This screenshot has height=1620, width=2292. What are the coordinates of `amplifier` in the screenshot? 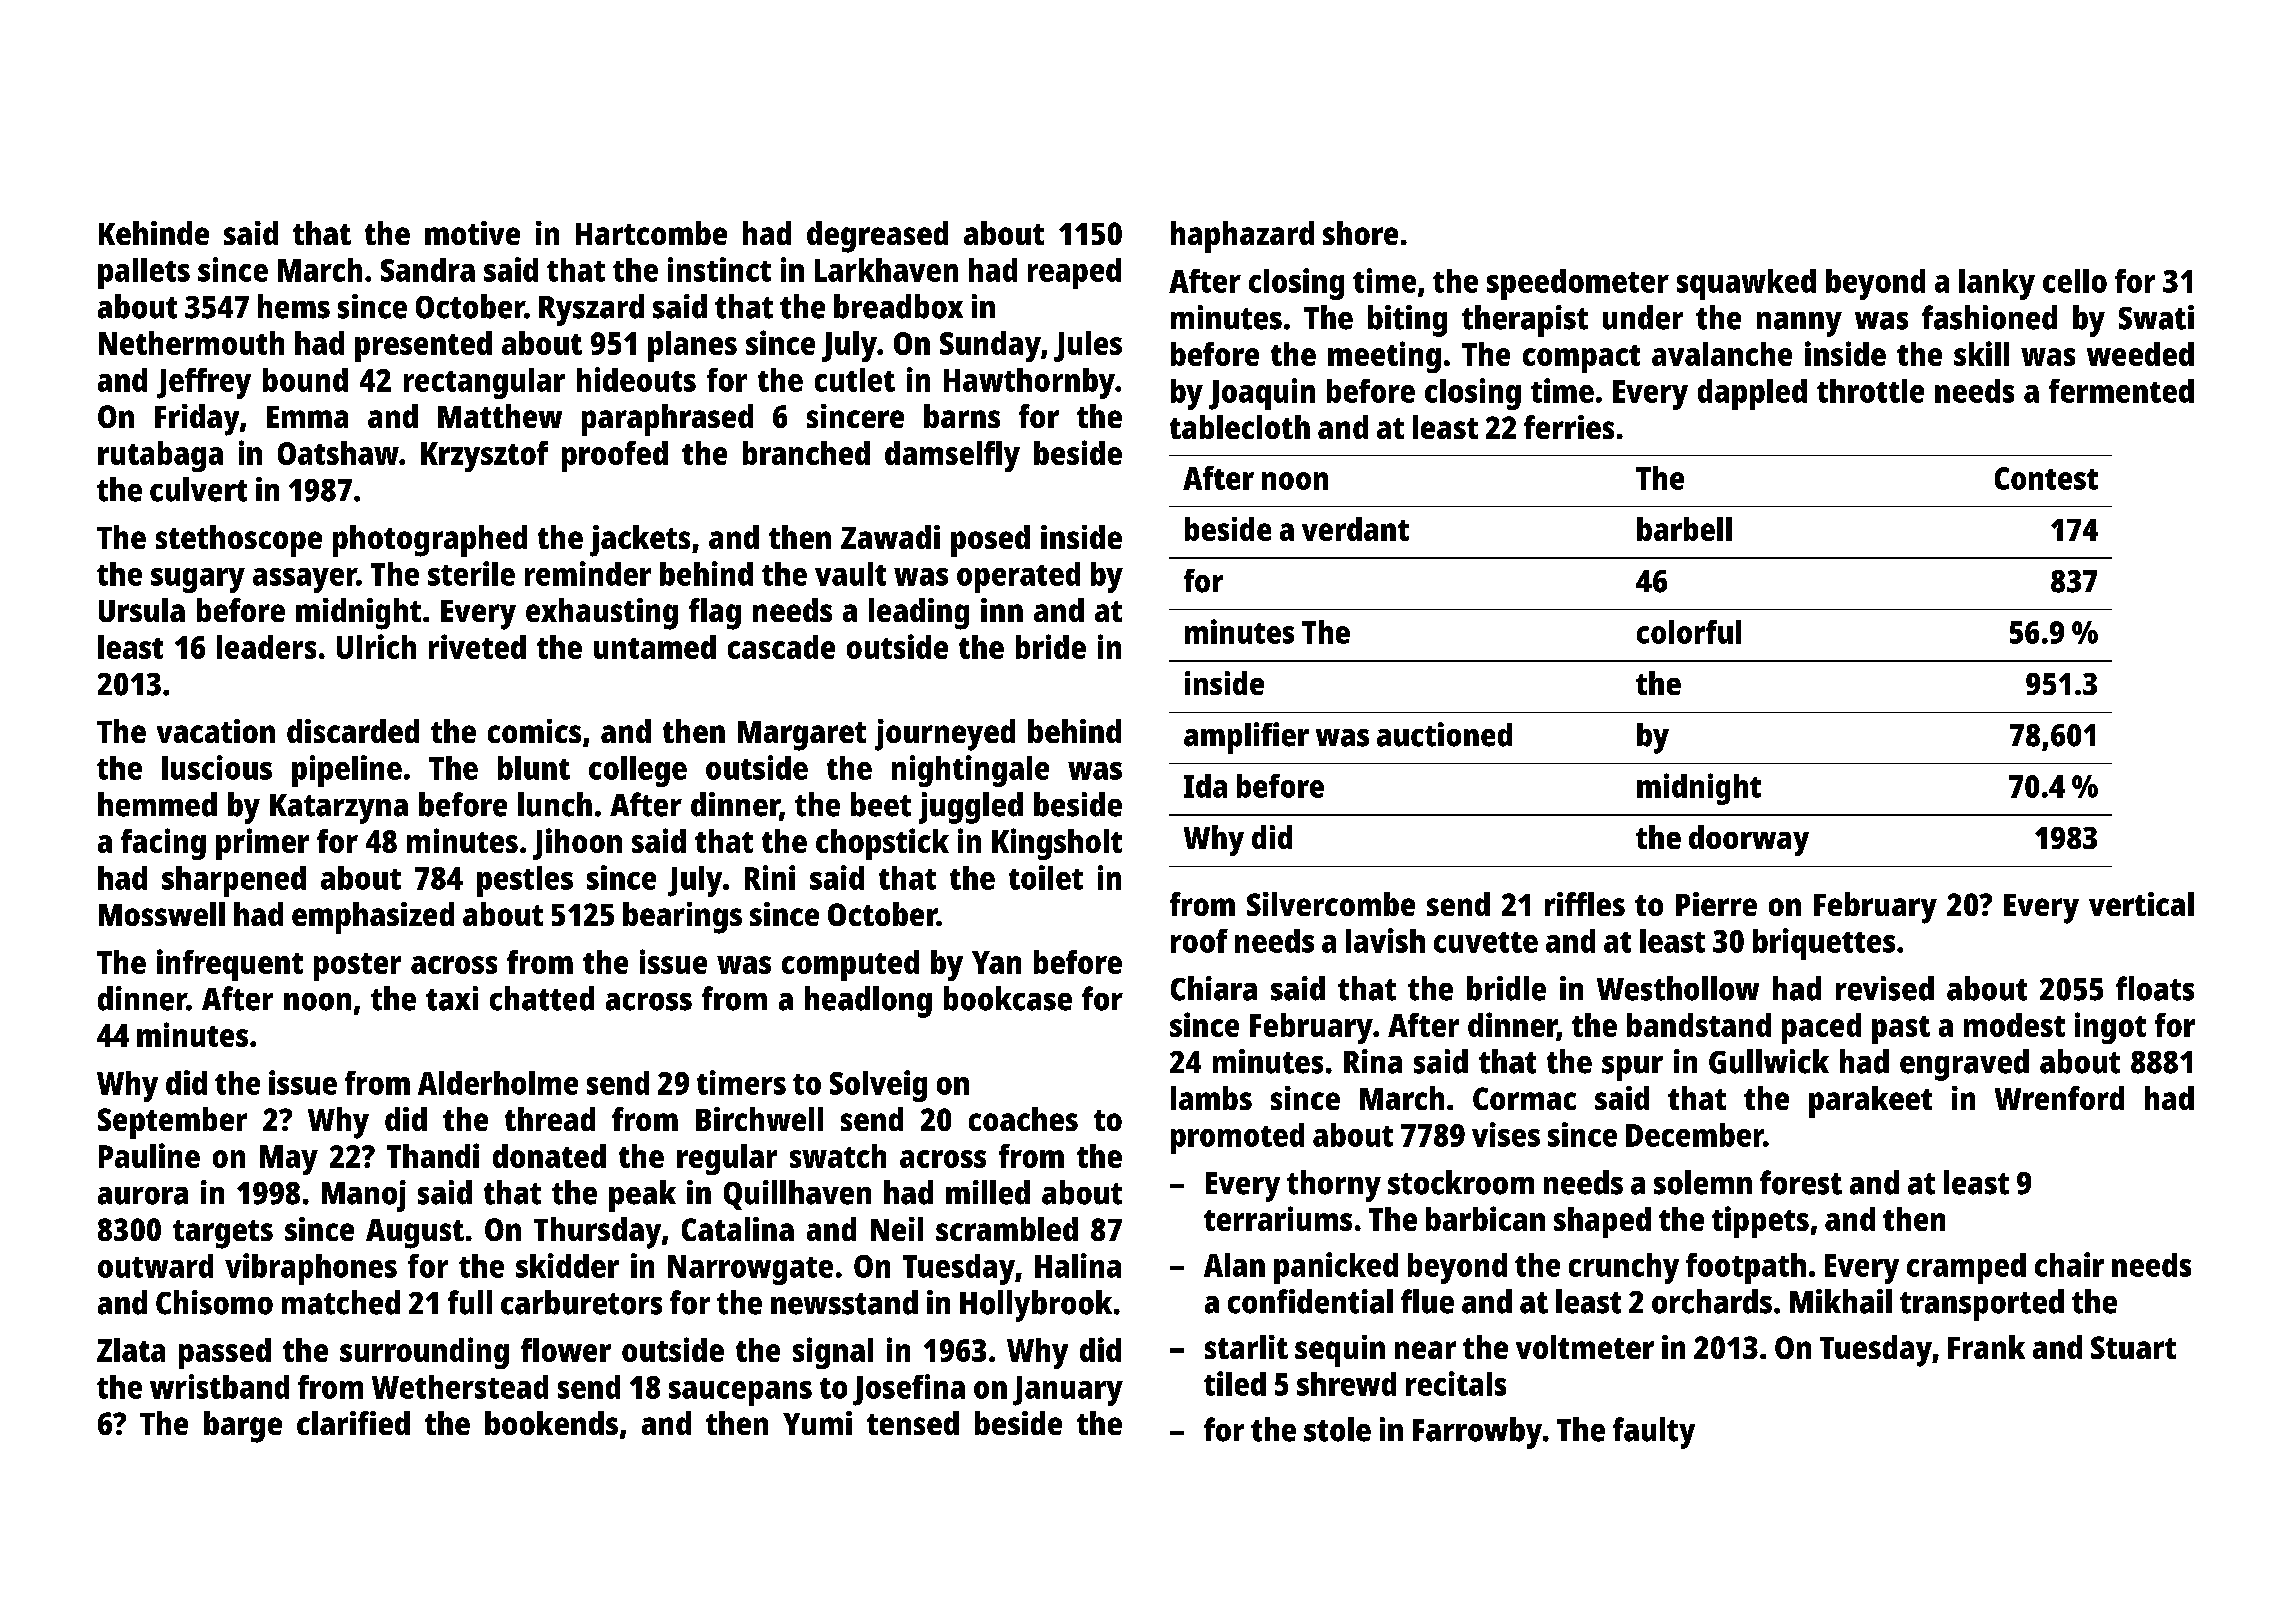 It's located at (1246, 738).
